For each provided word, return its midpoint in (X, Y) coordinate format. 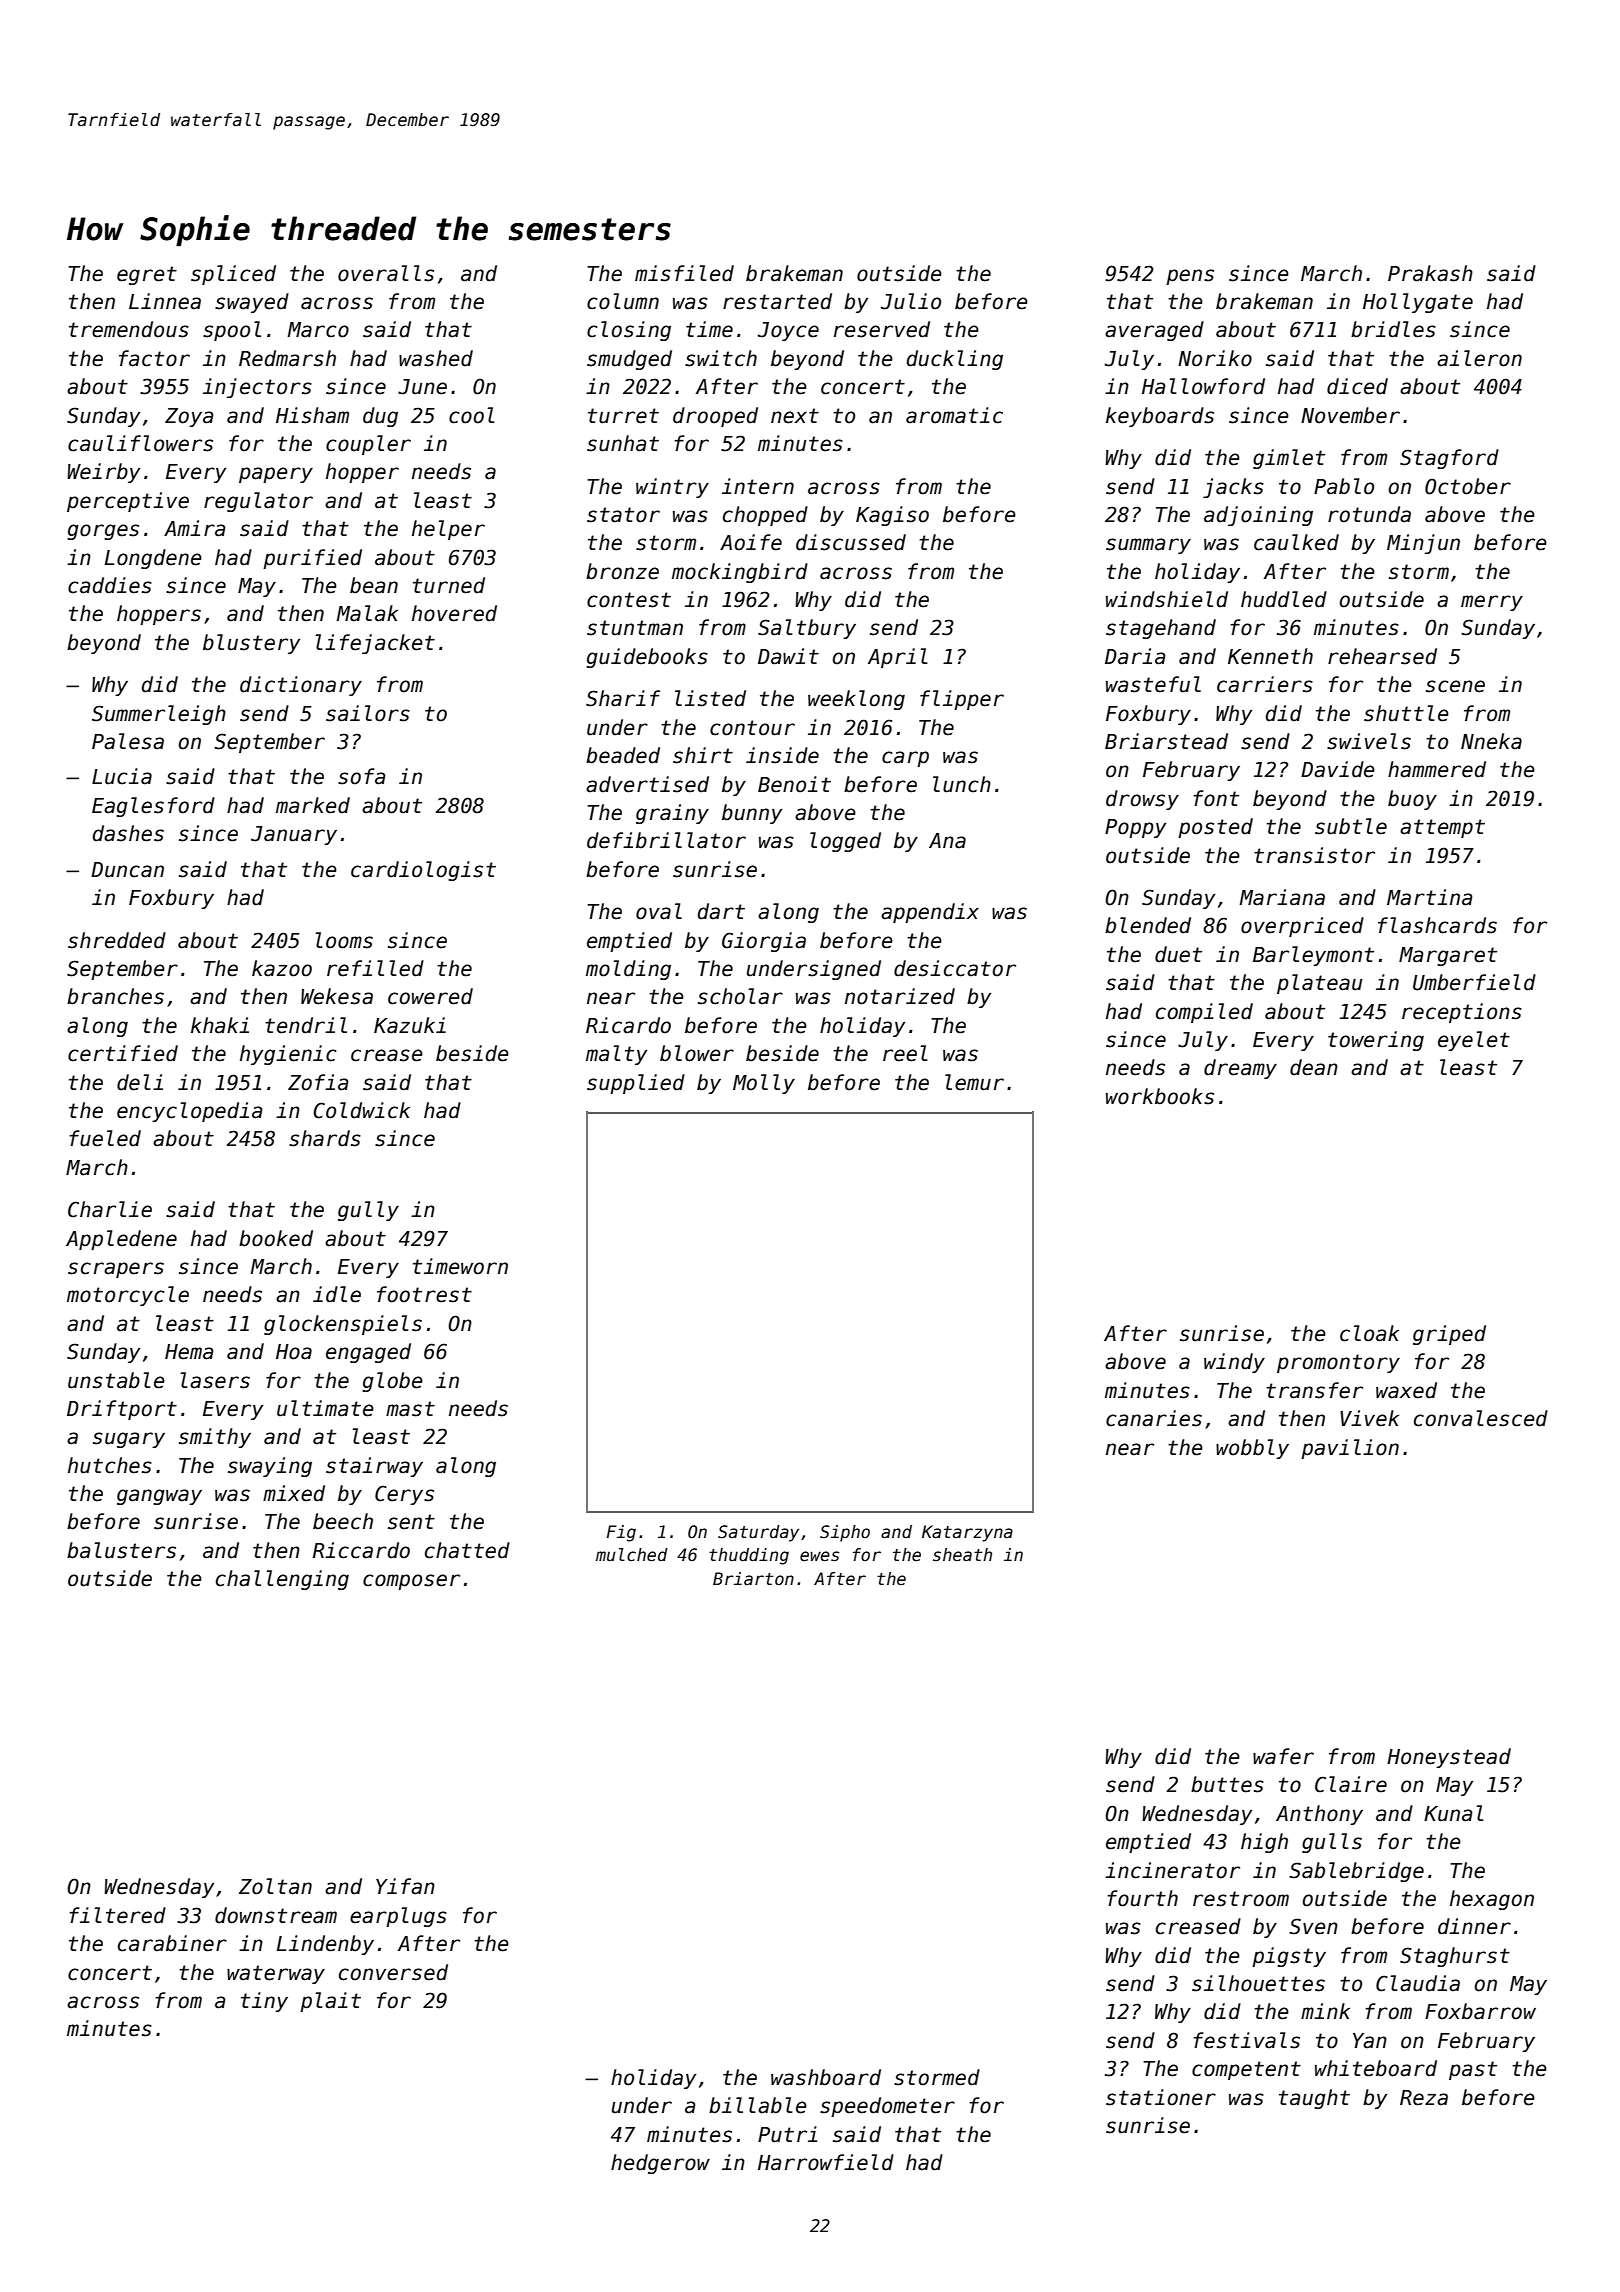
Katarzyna (967, 1533)
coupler (368, 445)
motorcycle (128, 1296)
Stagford (1449, 459)
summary (1148, 546)
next (795, 416)
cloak (1369, 1333)
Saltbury (807, 629)
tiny (264, 2002)
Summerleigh (159, 715)
